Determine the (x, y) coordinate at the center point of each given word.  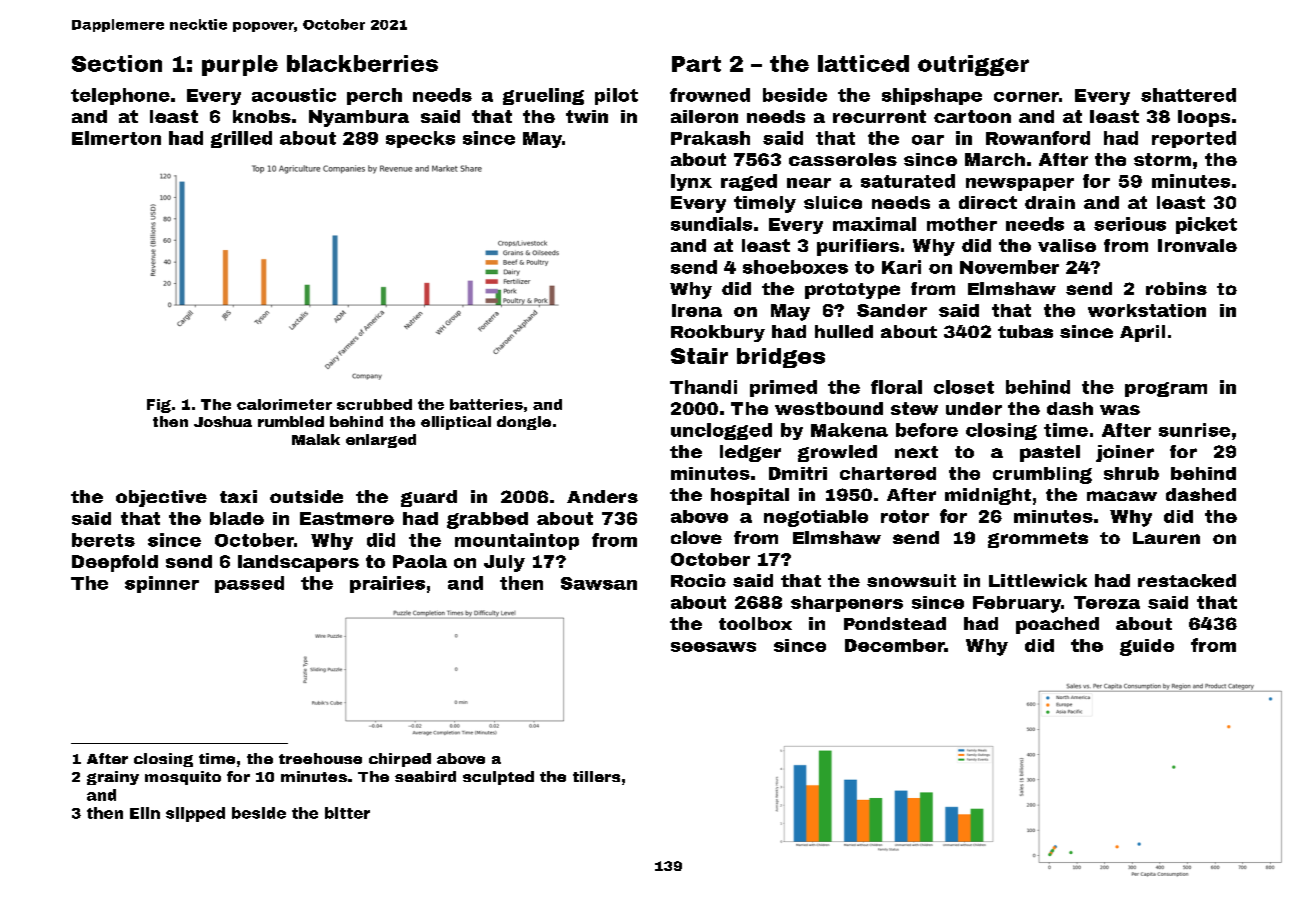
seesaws (713, 647)
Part (696, 64)
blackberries (362, 63)
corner (1026, 97)
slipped (195, 814)
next (916, 452)
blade (237, 518)
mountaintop (517, 541)
